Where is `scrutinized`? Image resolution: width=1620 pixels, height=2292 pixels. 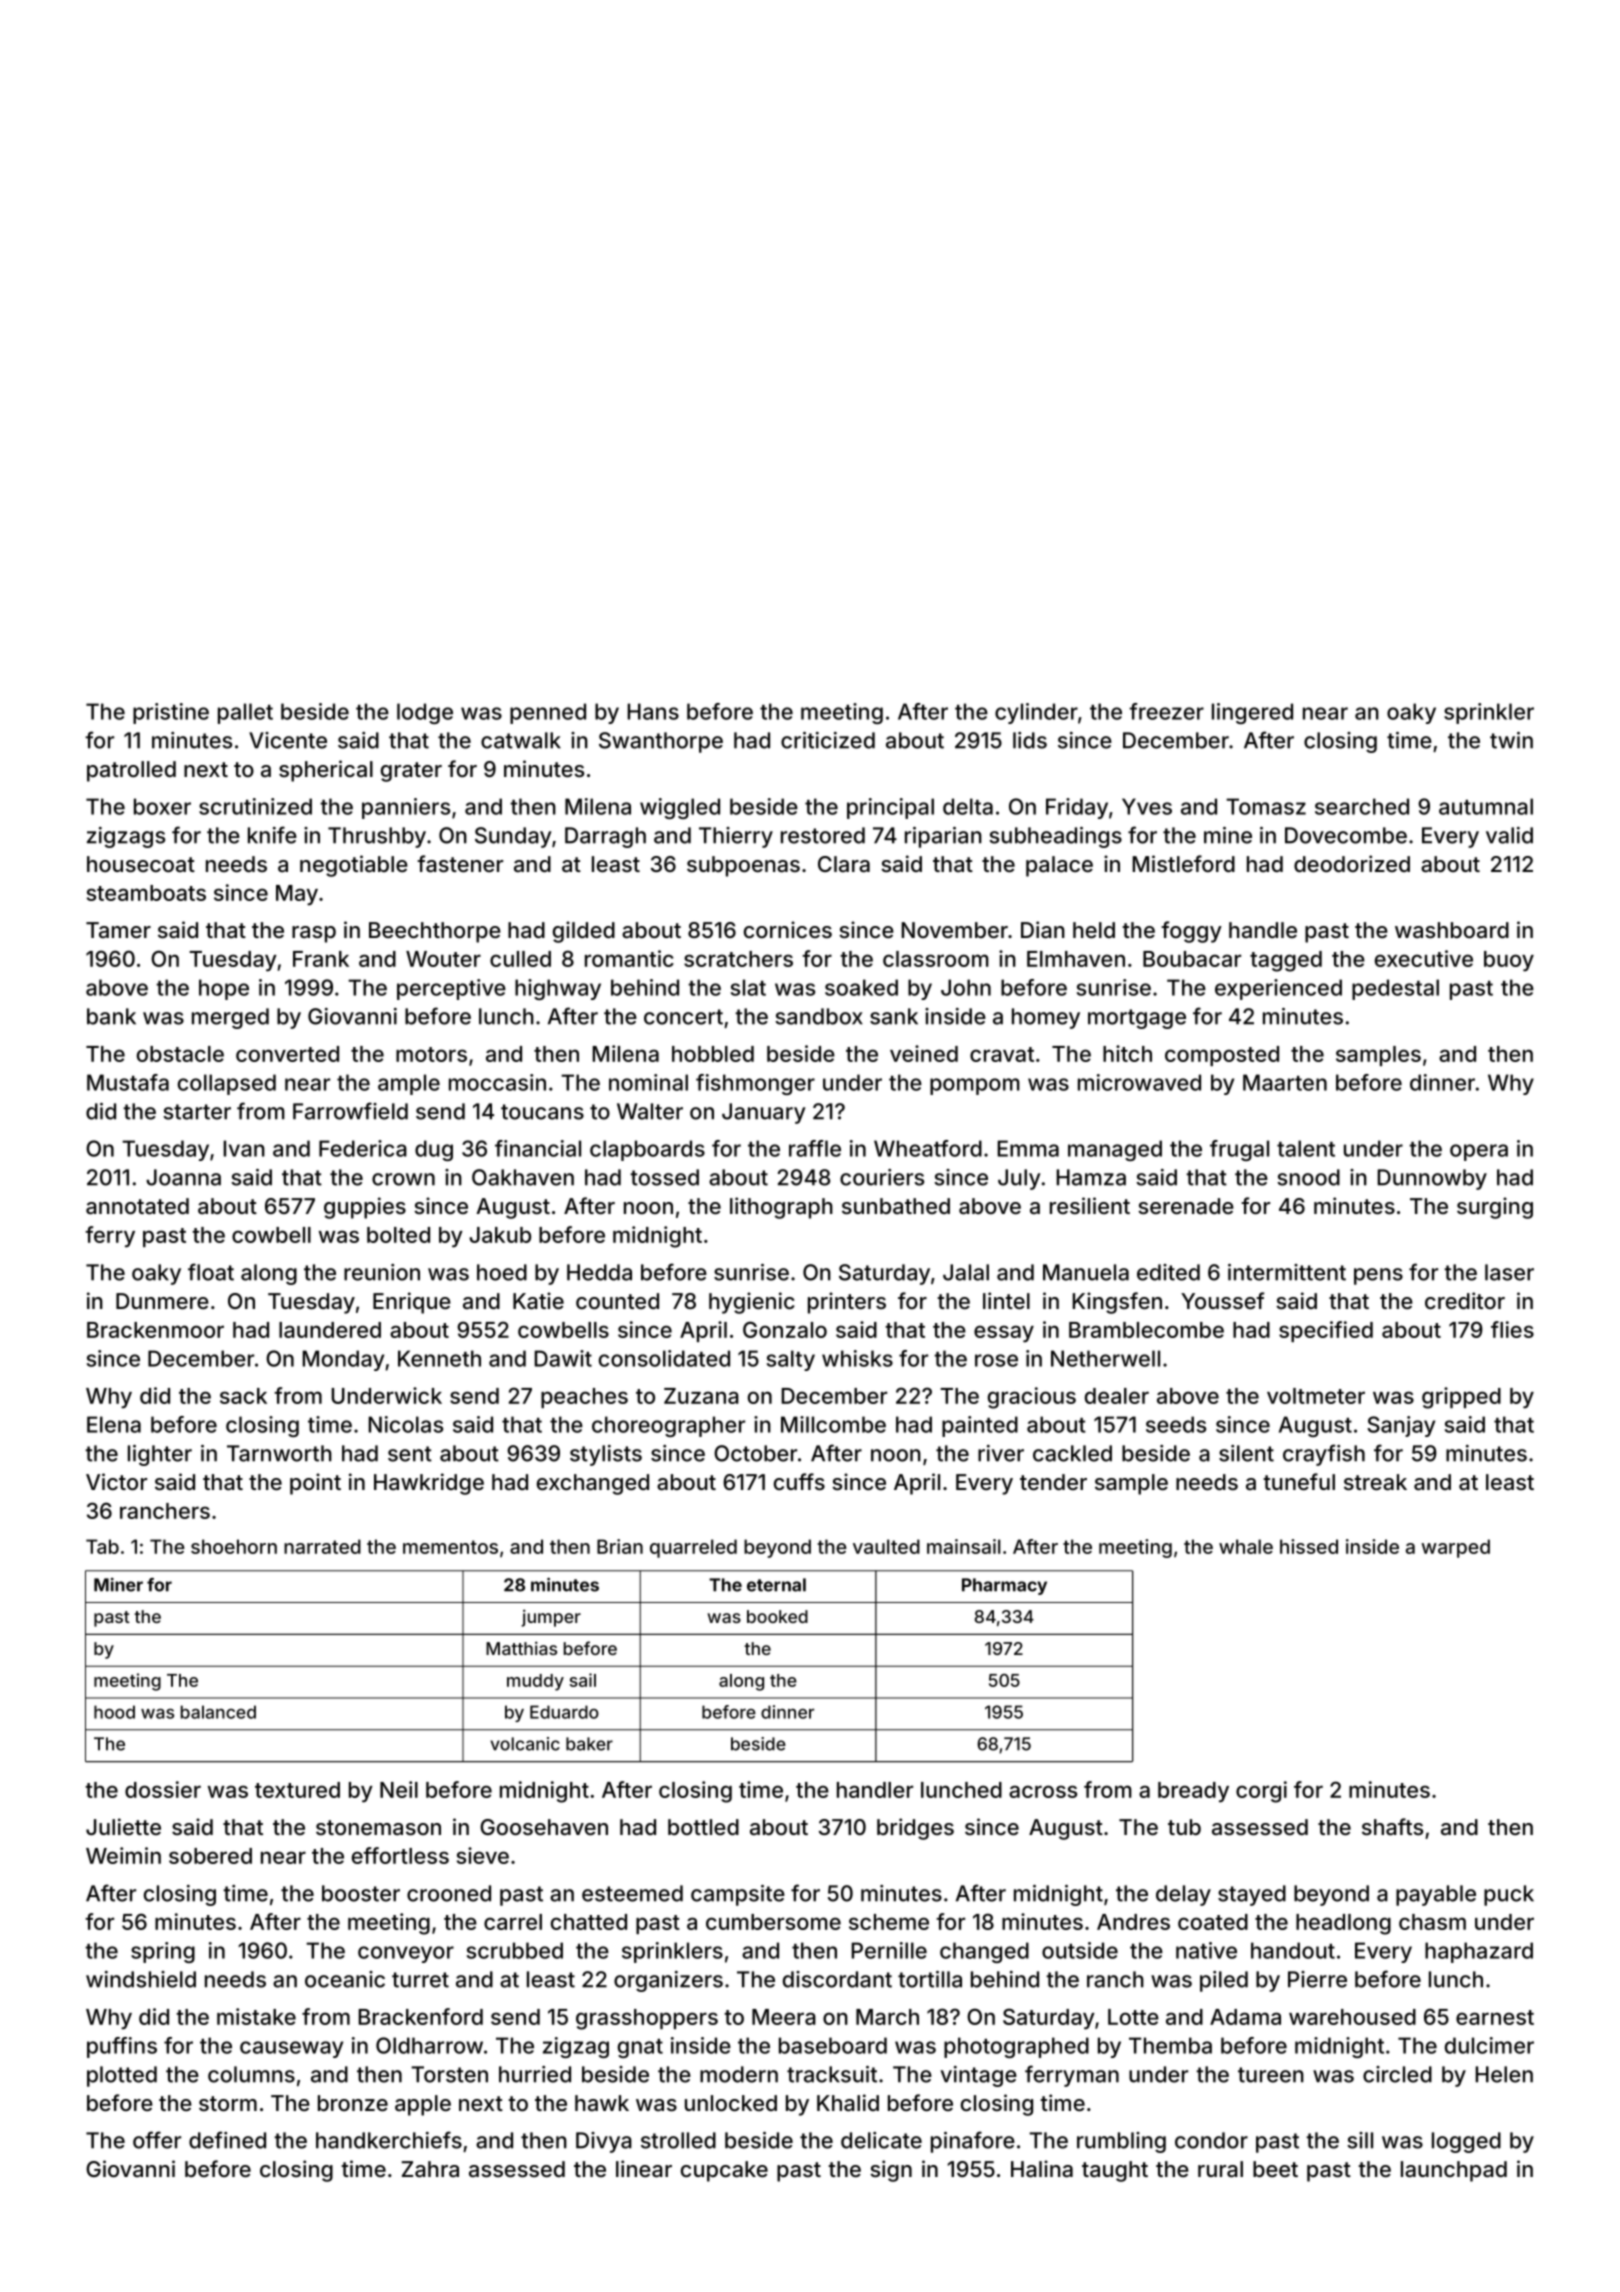
scrutinized is located at coordinates (255, 806).
